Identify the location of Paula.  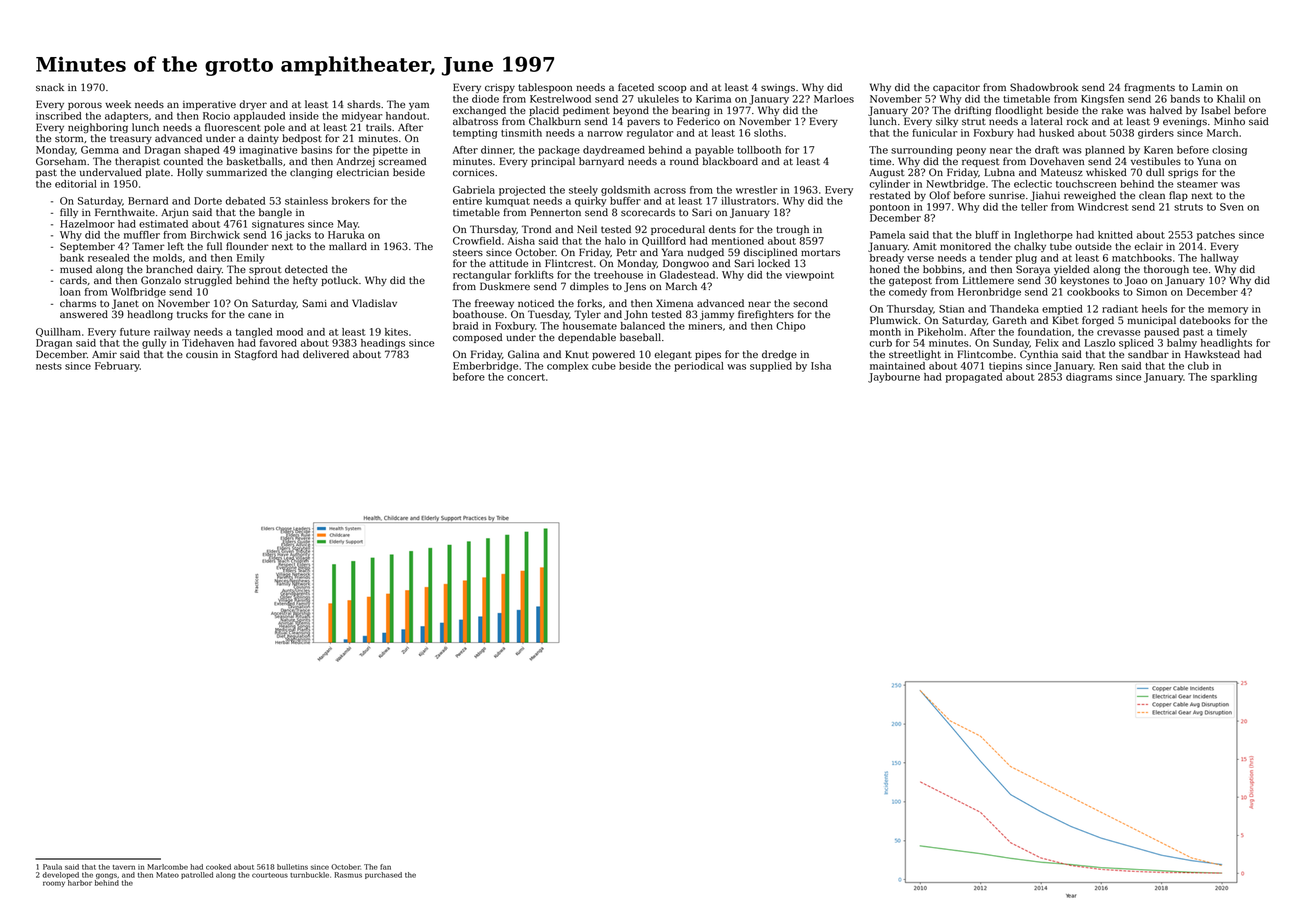
(52, 867).
